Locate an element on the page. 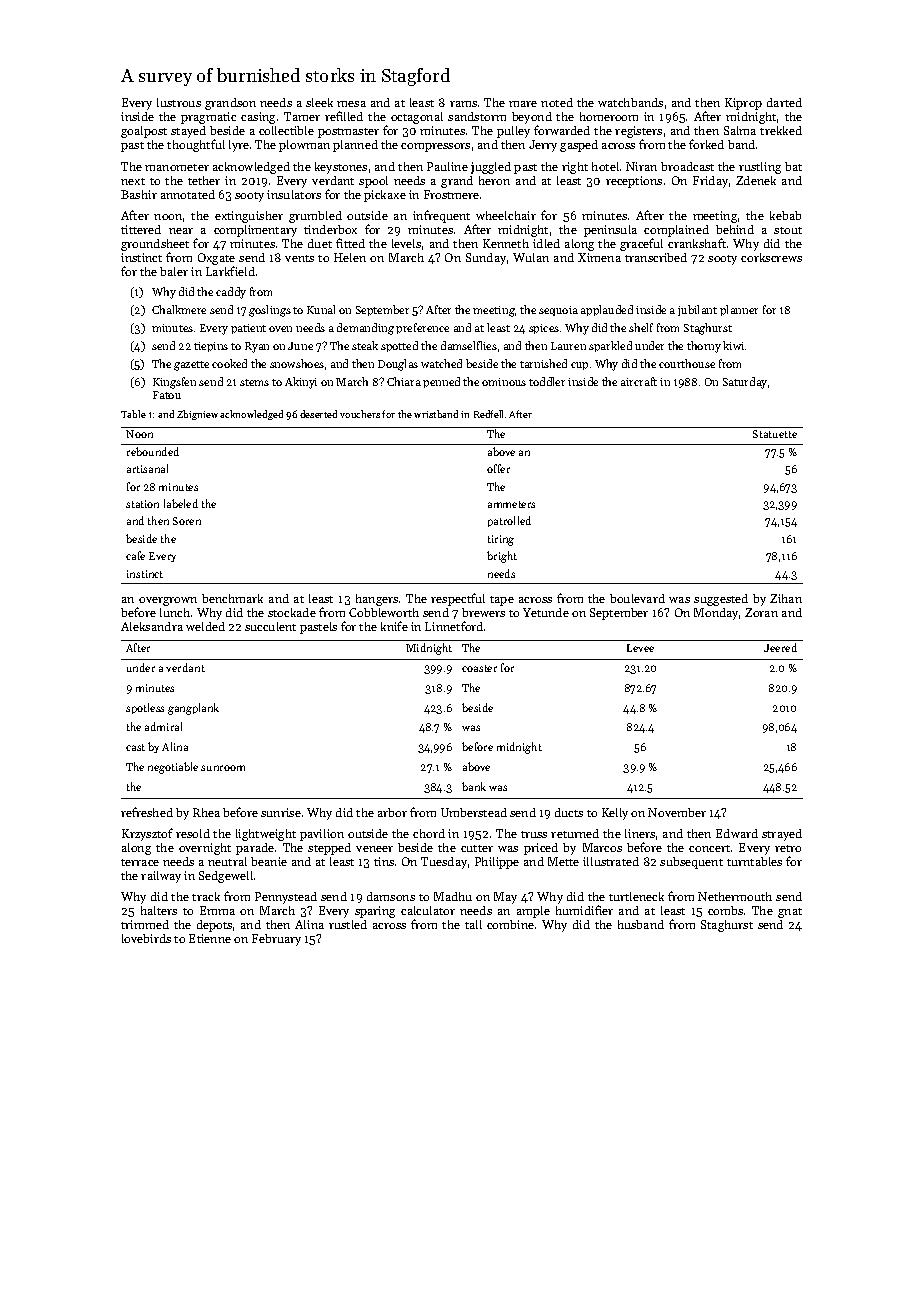  cafe is located at coordinates (135, 555).
